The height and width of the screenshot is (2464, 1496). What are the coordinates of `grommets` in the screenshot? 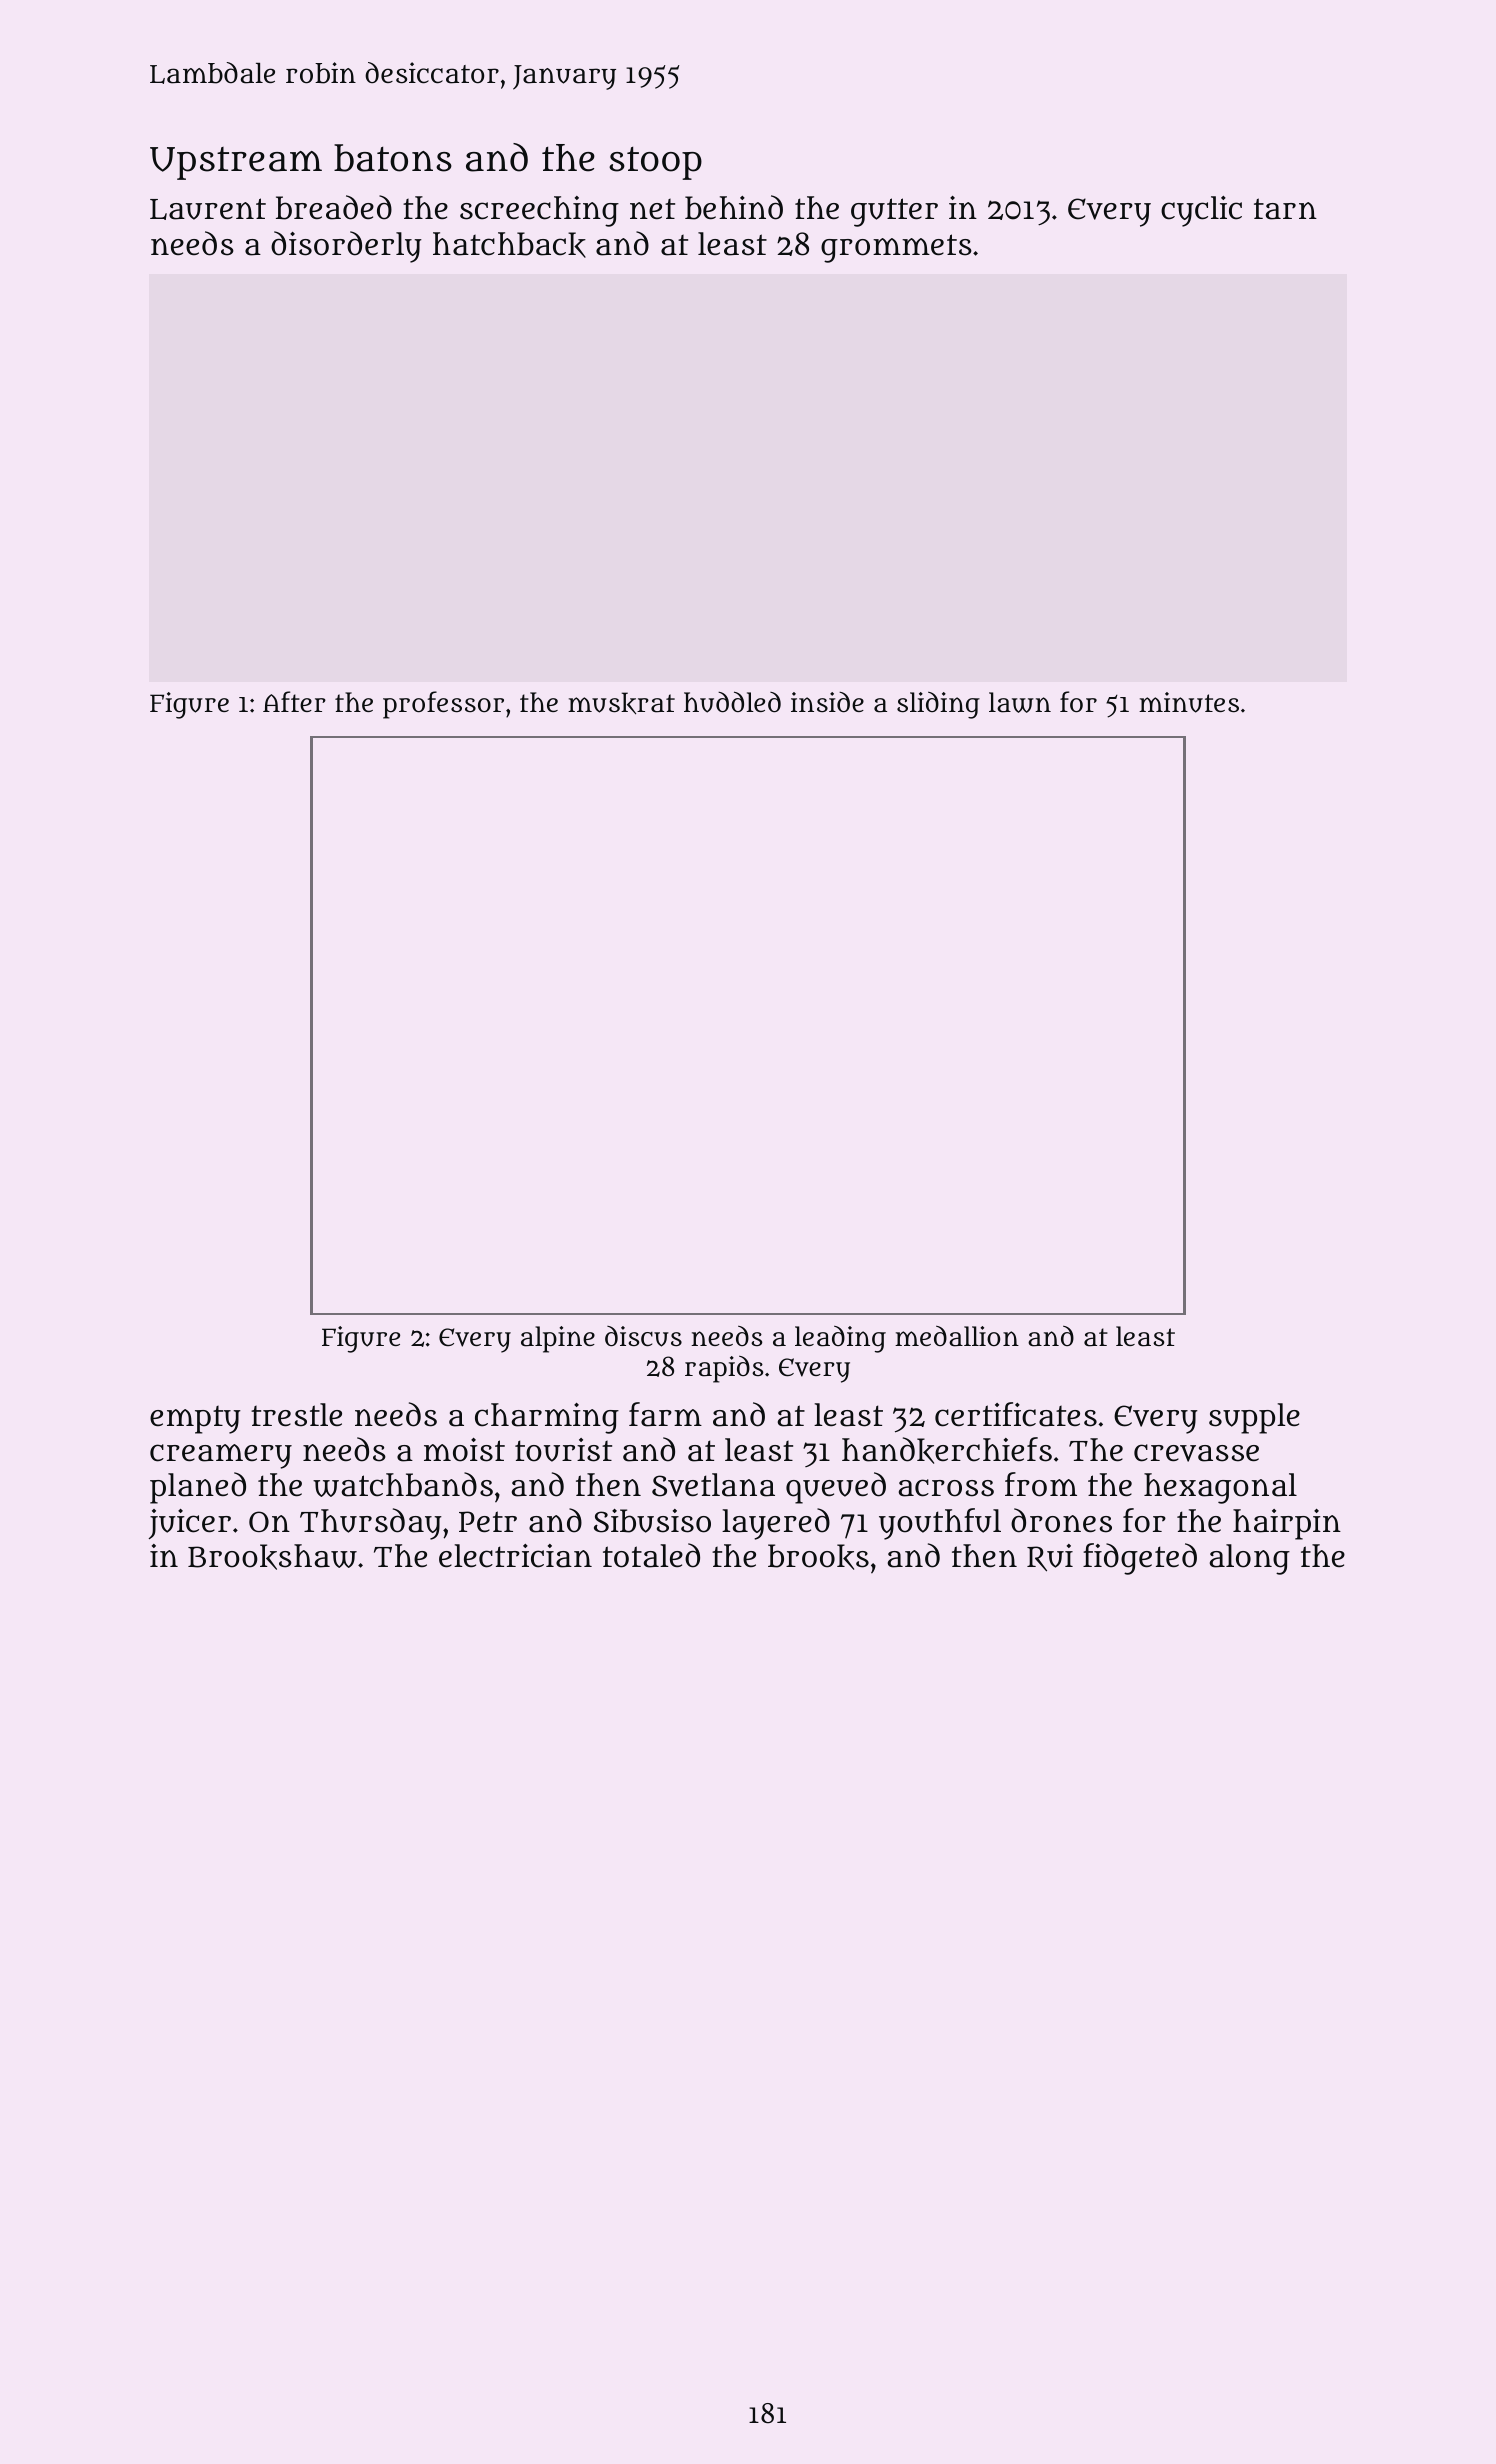 It's located at (896, 248).
